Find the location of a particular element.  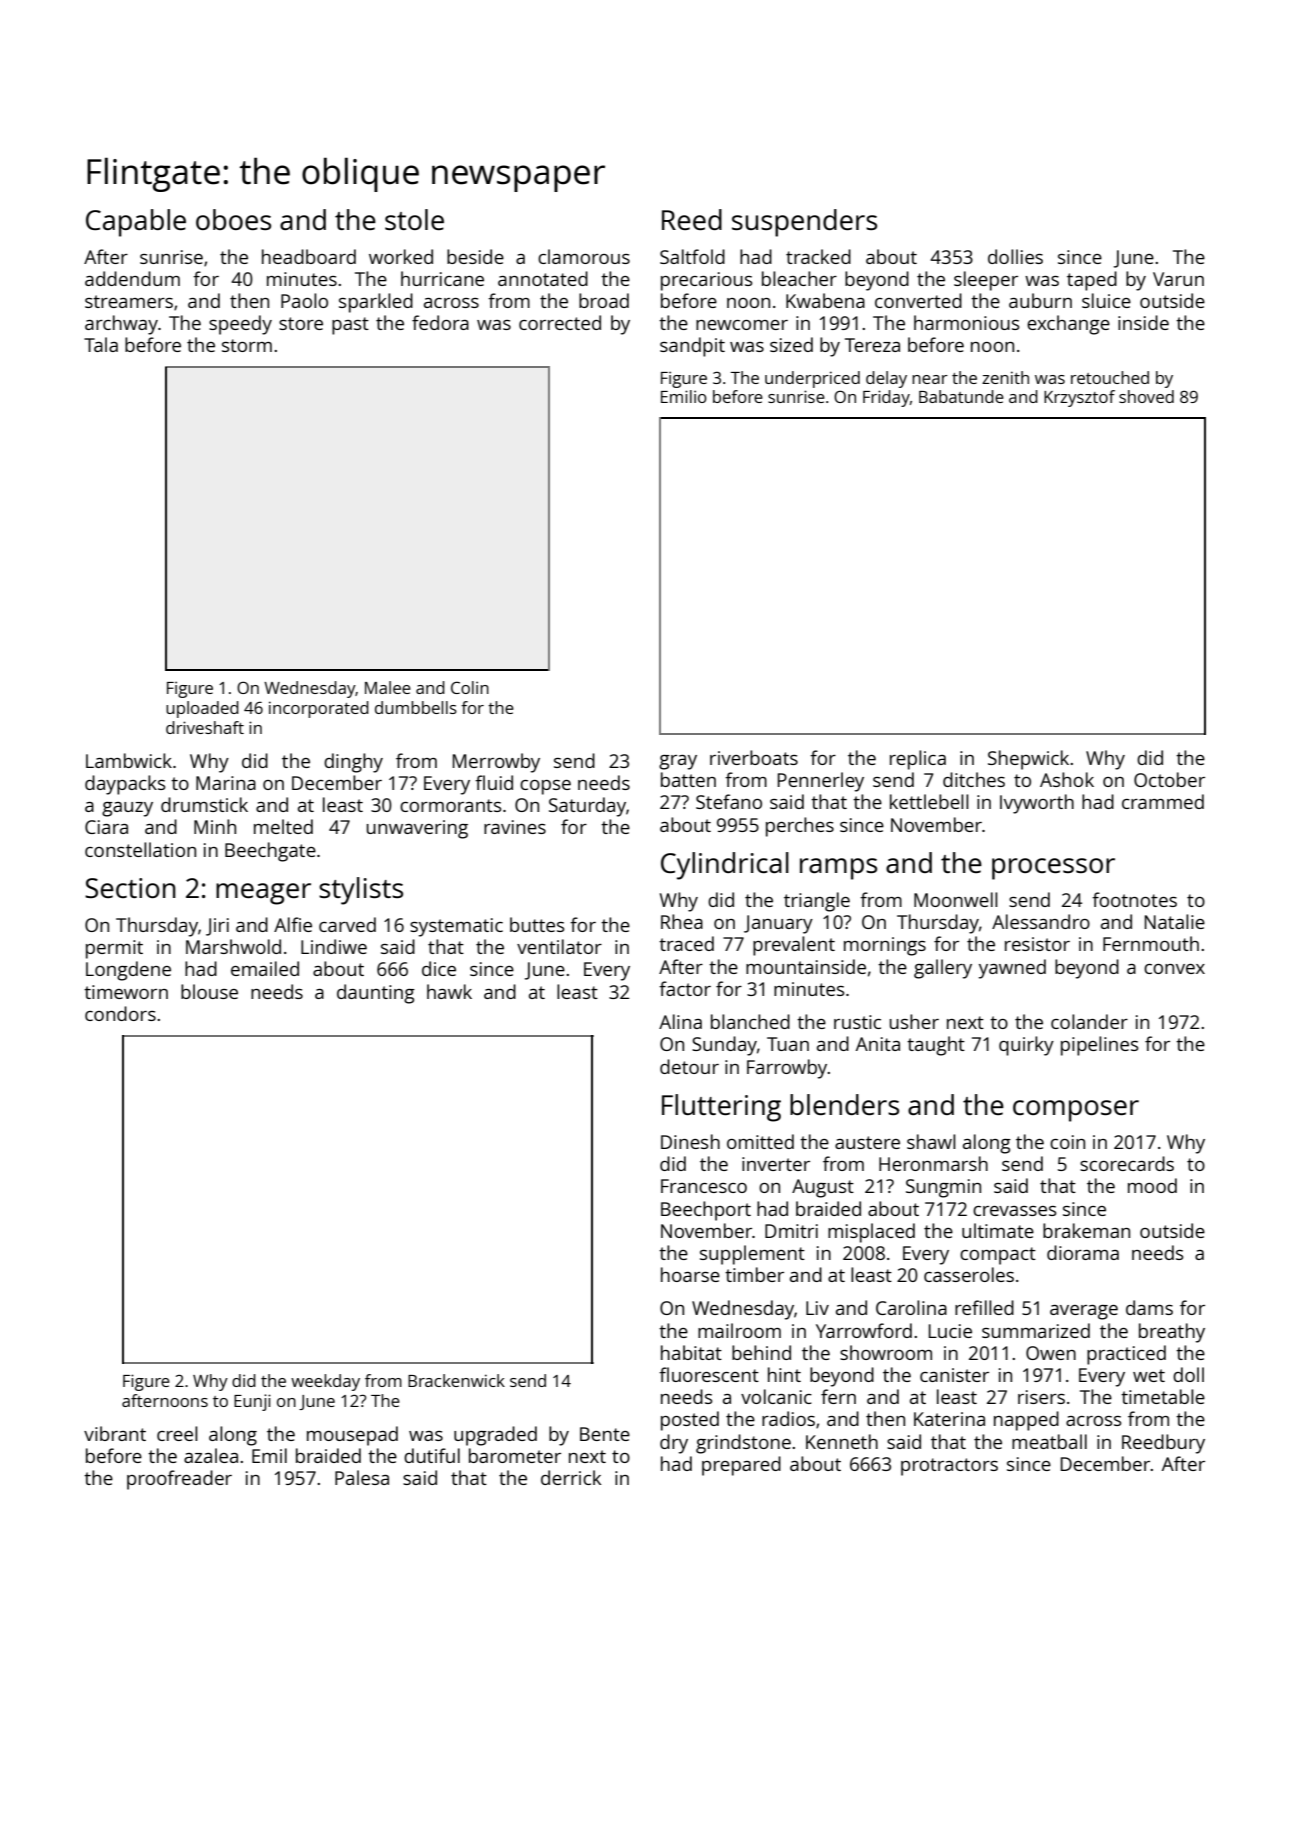

mailroom is located at coordinates (739, 1330).
